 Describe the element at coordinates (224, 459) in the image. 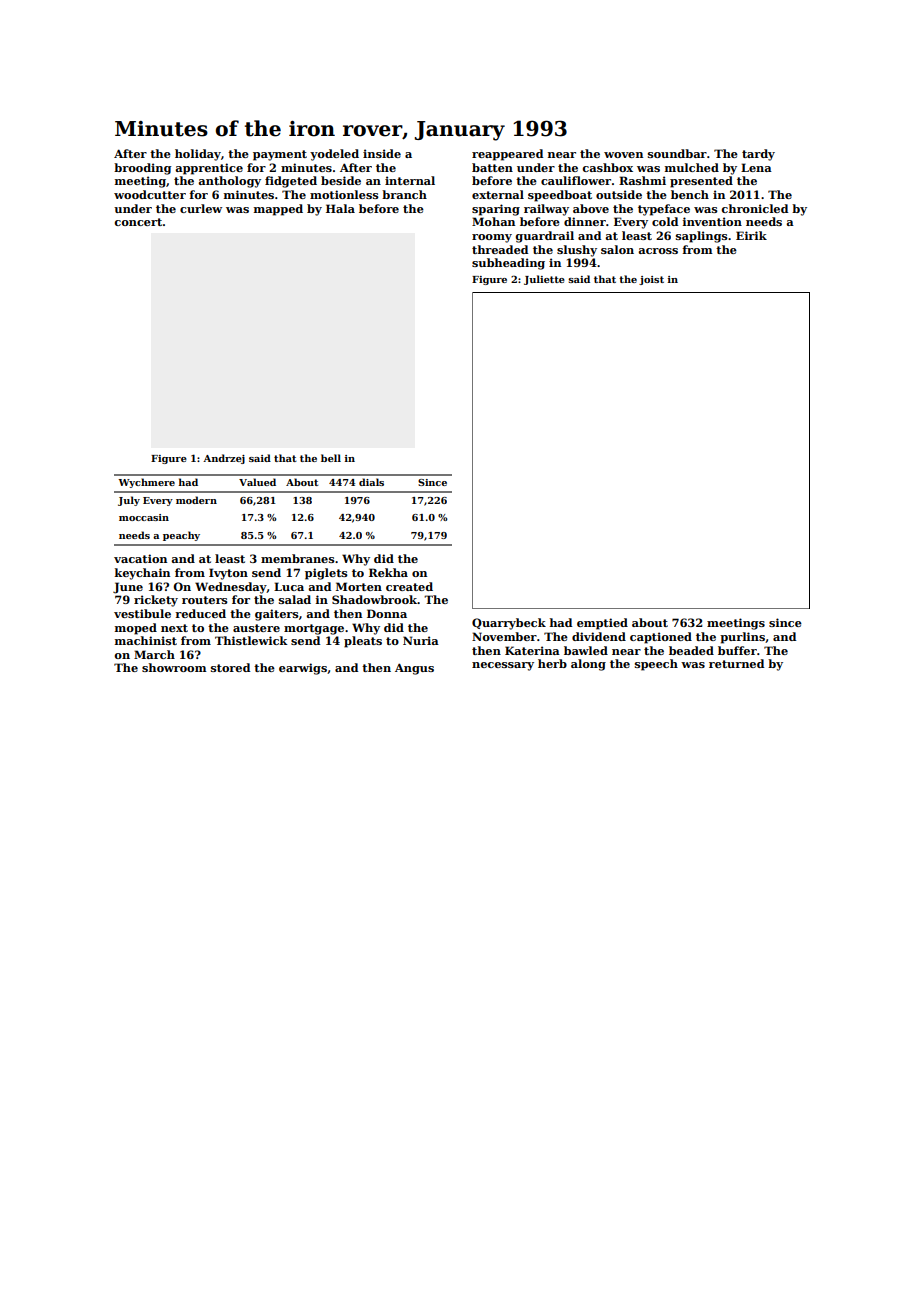

I see `Andrzej` at that location.
